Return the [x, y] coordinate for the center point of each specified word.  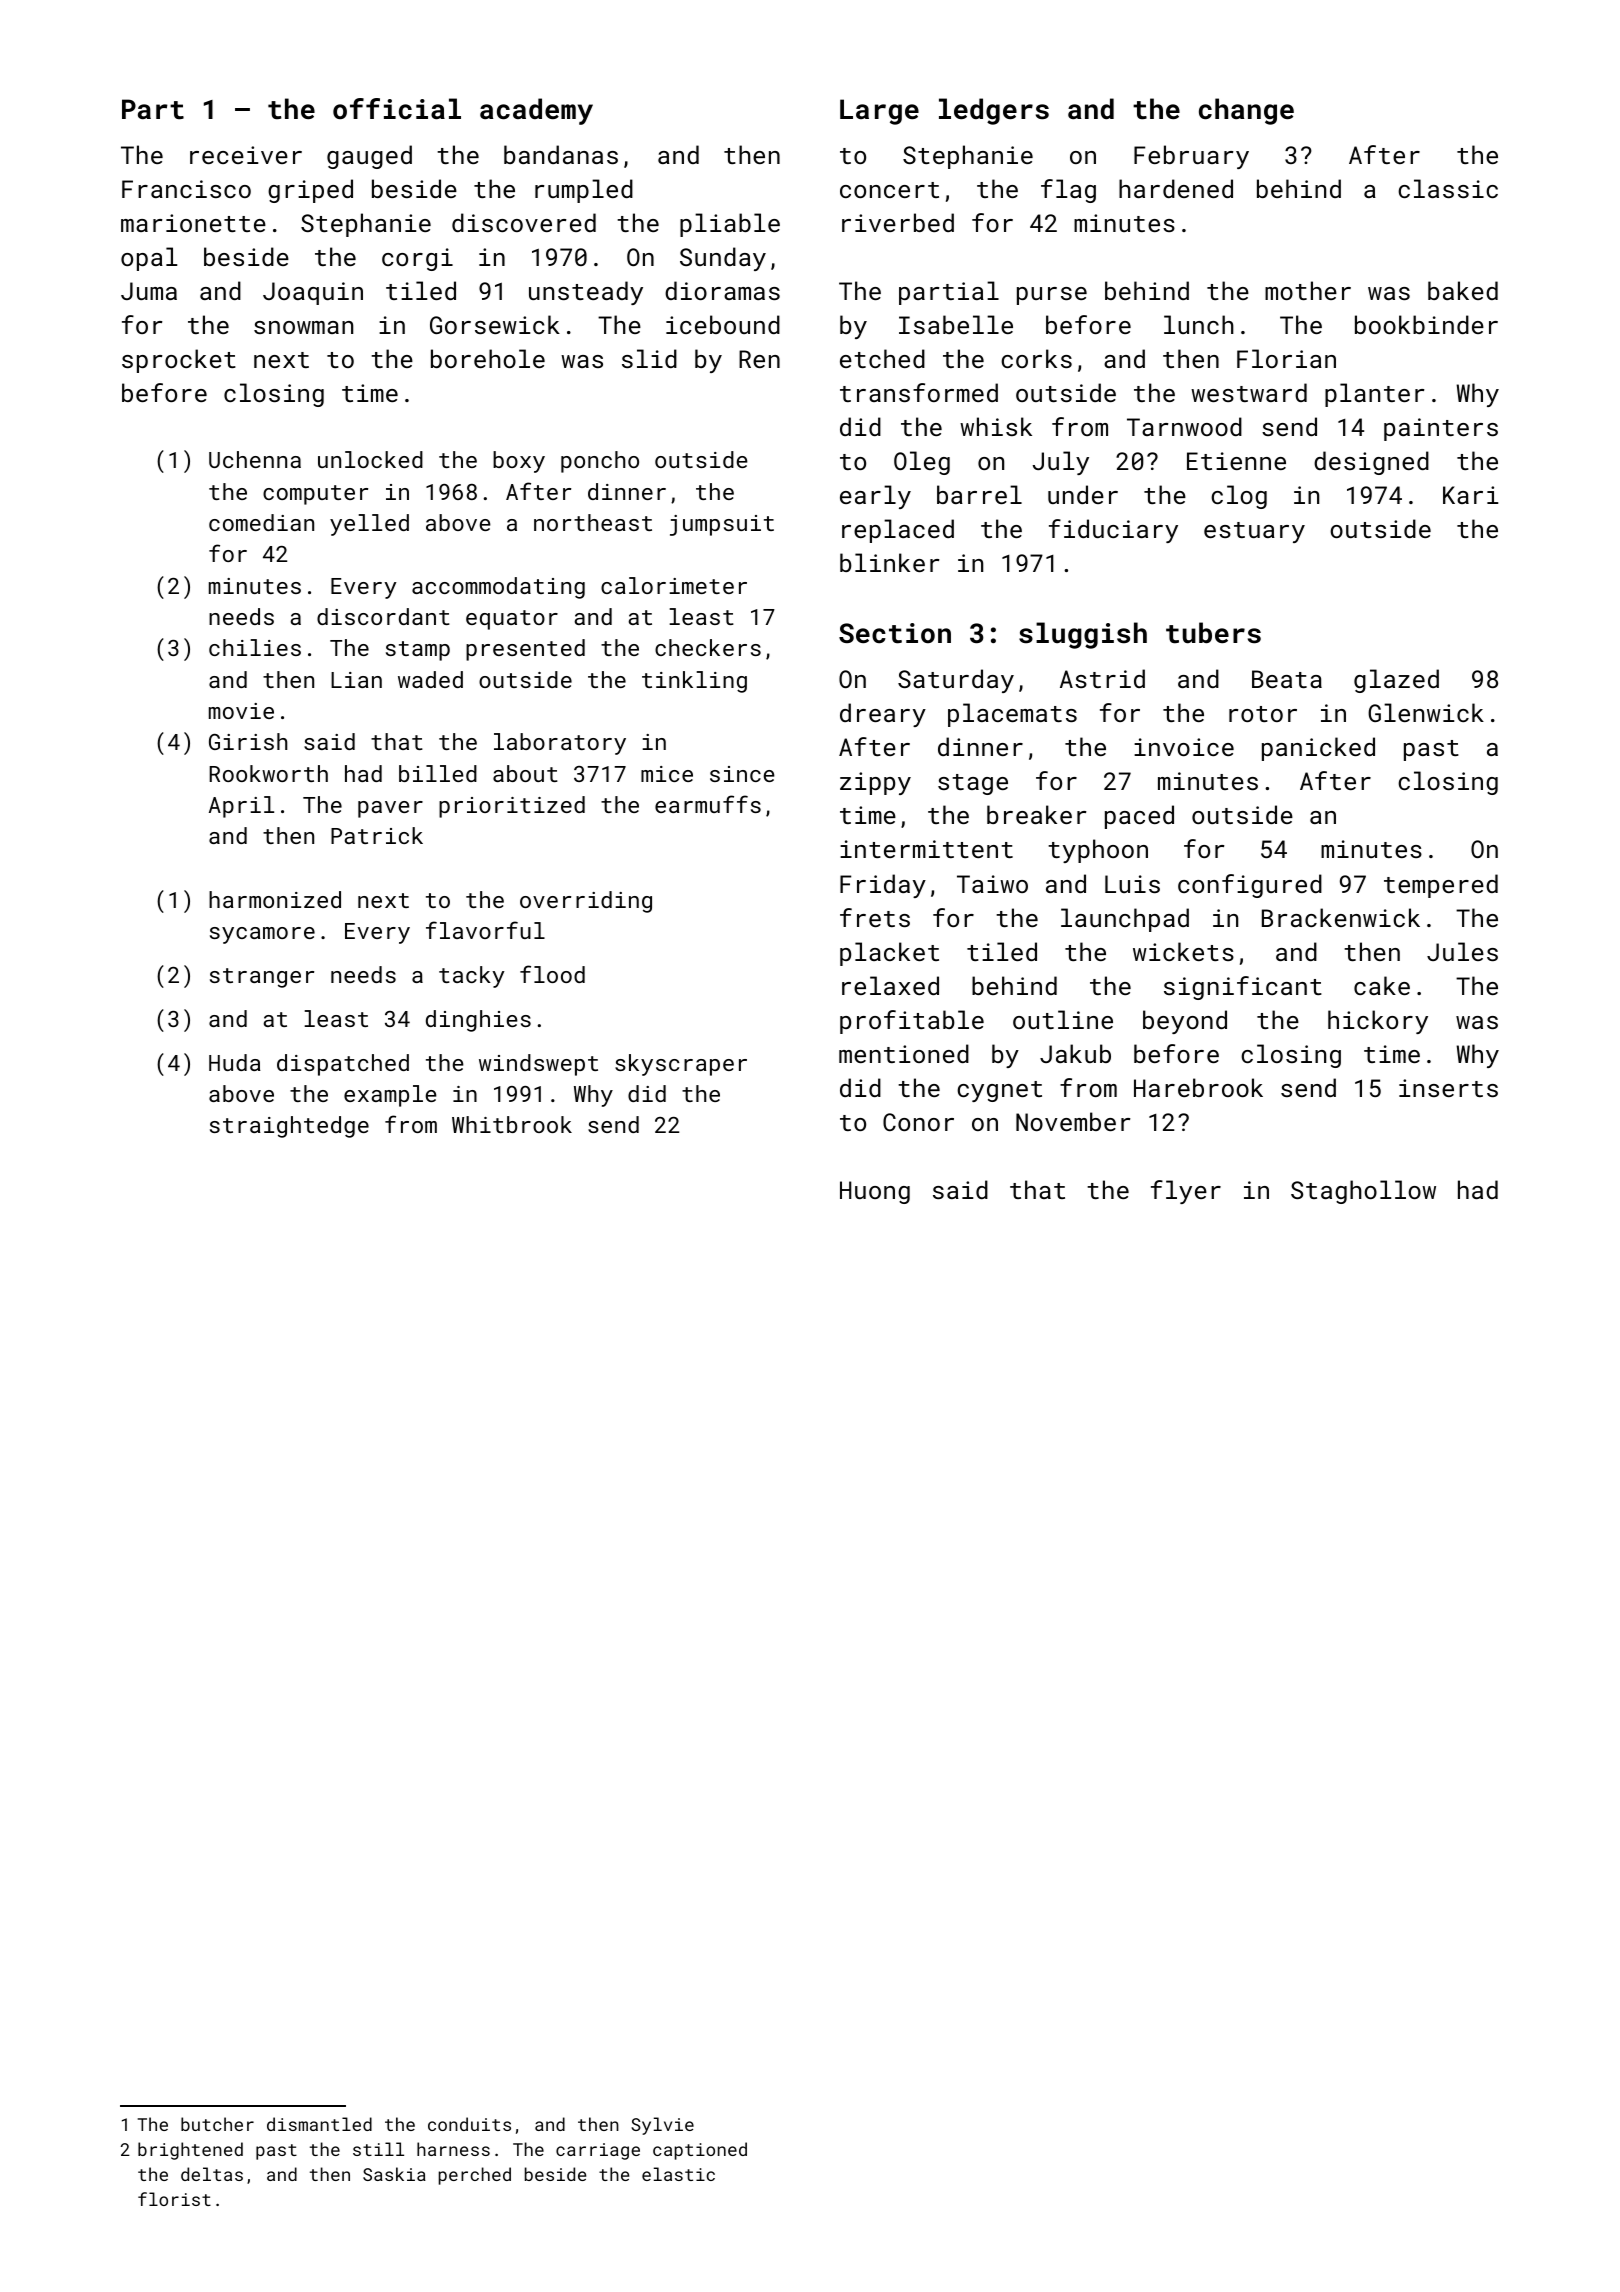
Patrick [377, 835]
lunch [1199, 324]
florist [174, 2199]
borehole [488, 358]
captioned [700, 2151]
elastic [678, 2174]
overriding [586, 902]
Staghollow [1363, 1192]
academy [536, 111]
